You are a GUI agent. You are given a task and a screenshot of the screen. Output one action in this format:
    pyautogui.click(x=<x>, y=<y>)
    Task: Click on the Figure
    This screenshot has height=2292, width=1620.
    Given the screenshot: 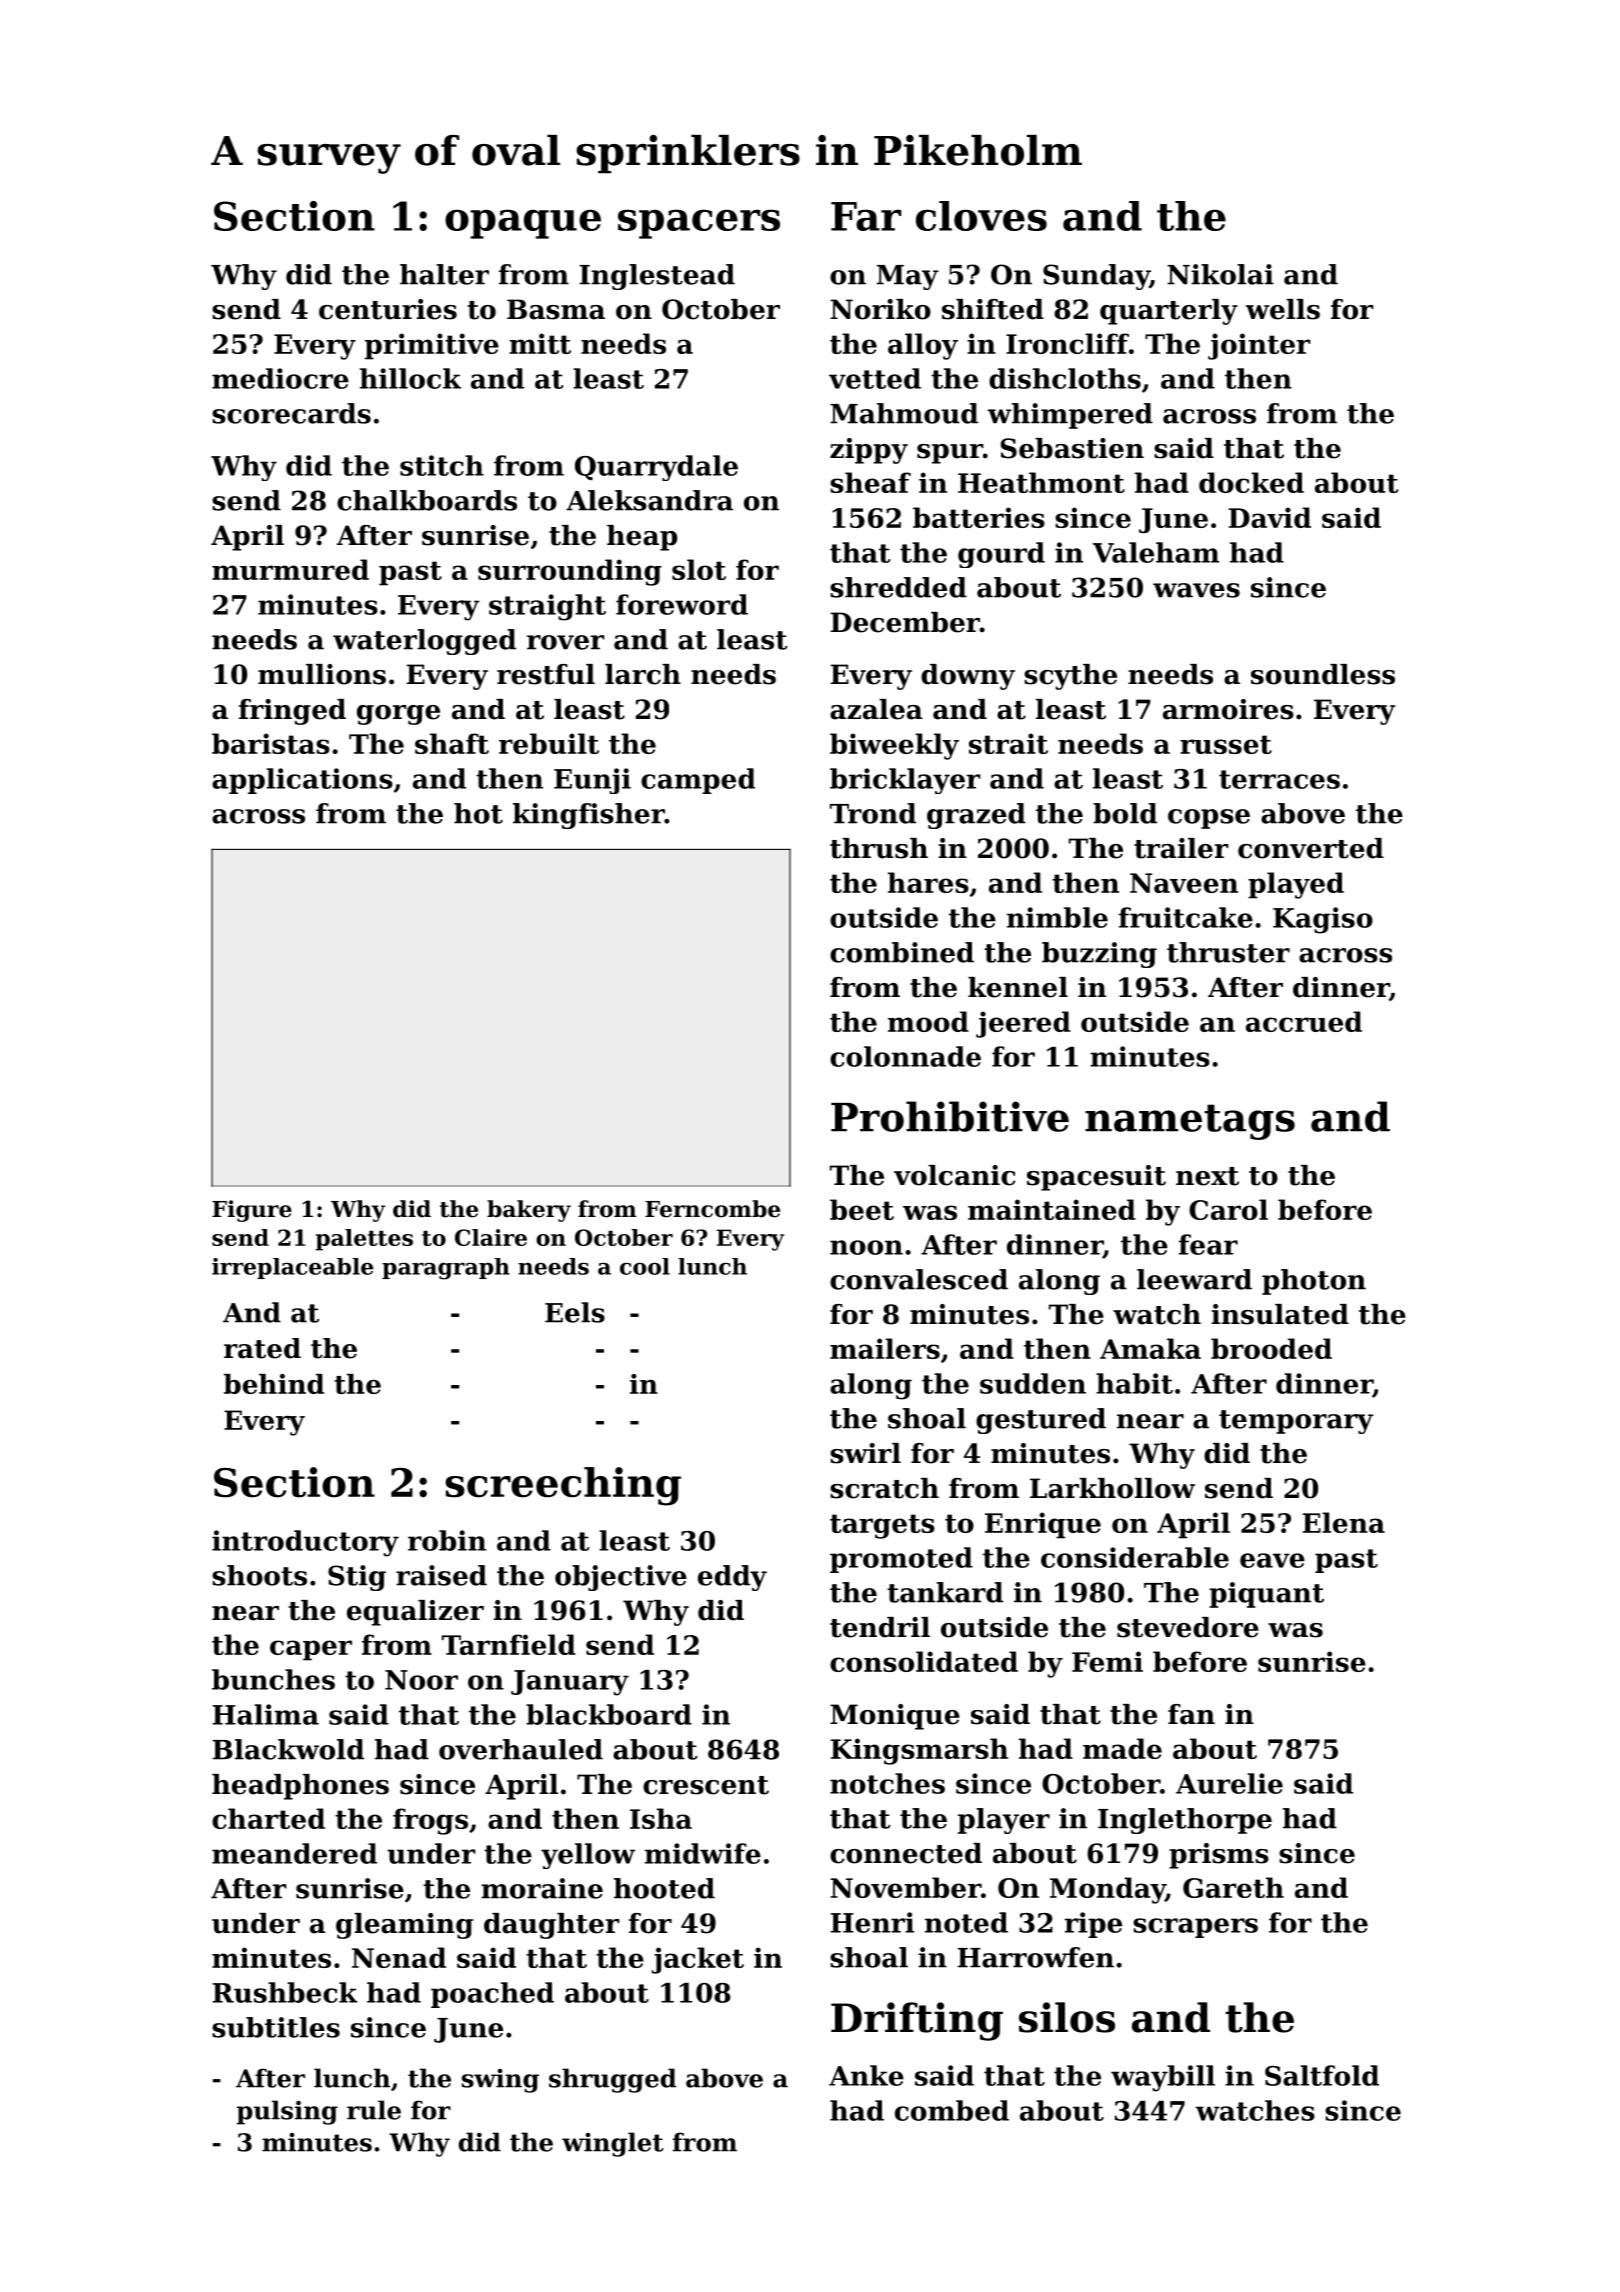 What is the action you would take?
    pyautogui.click(x=252, y=1211)
